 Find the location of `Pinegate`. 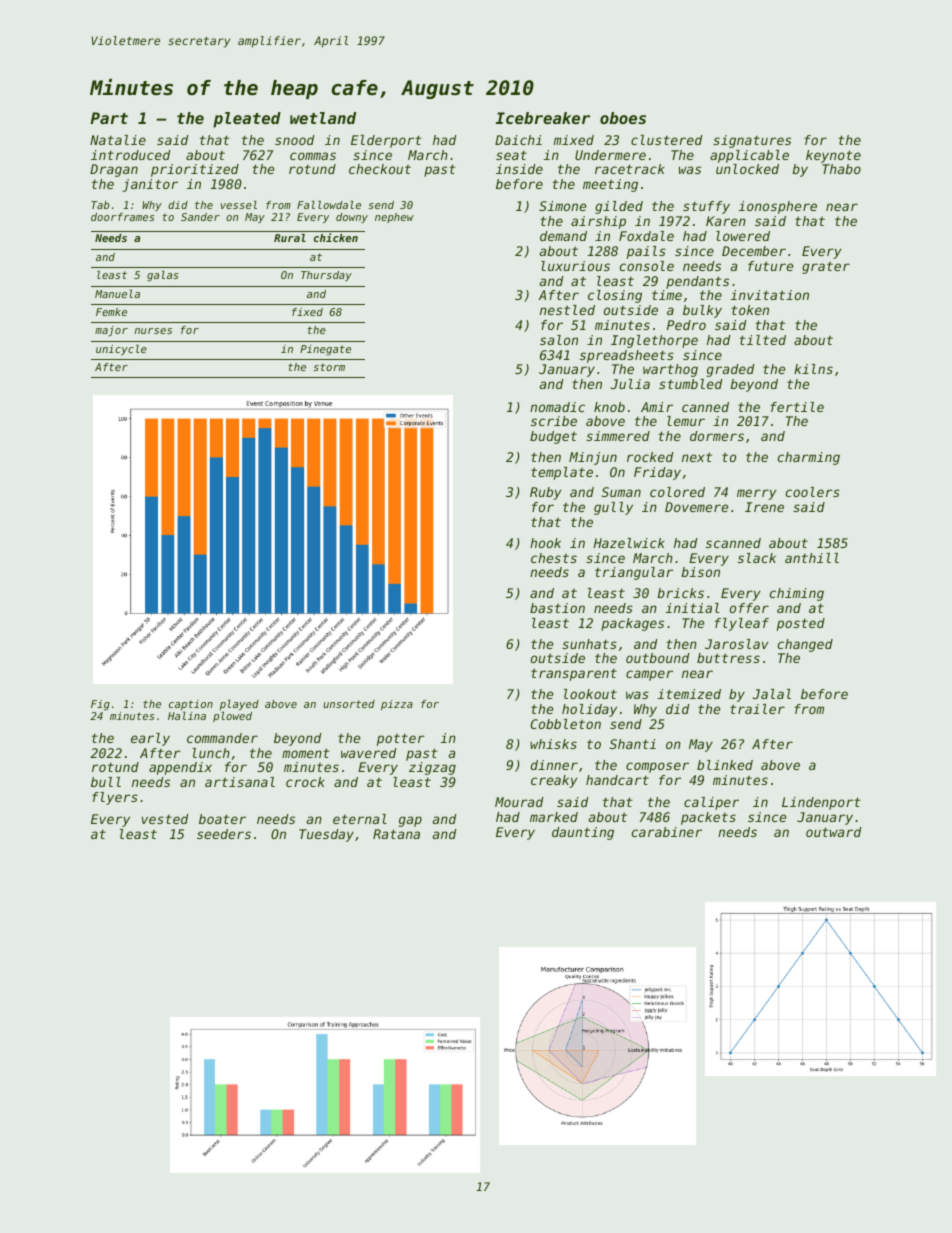

Pinegate is located at coordinates (325, 350).
